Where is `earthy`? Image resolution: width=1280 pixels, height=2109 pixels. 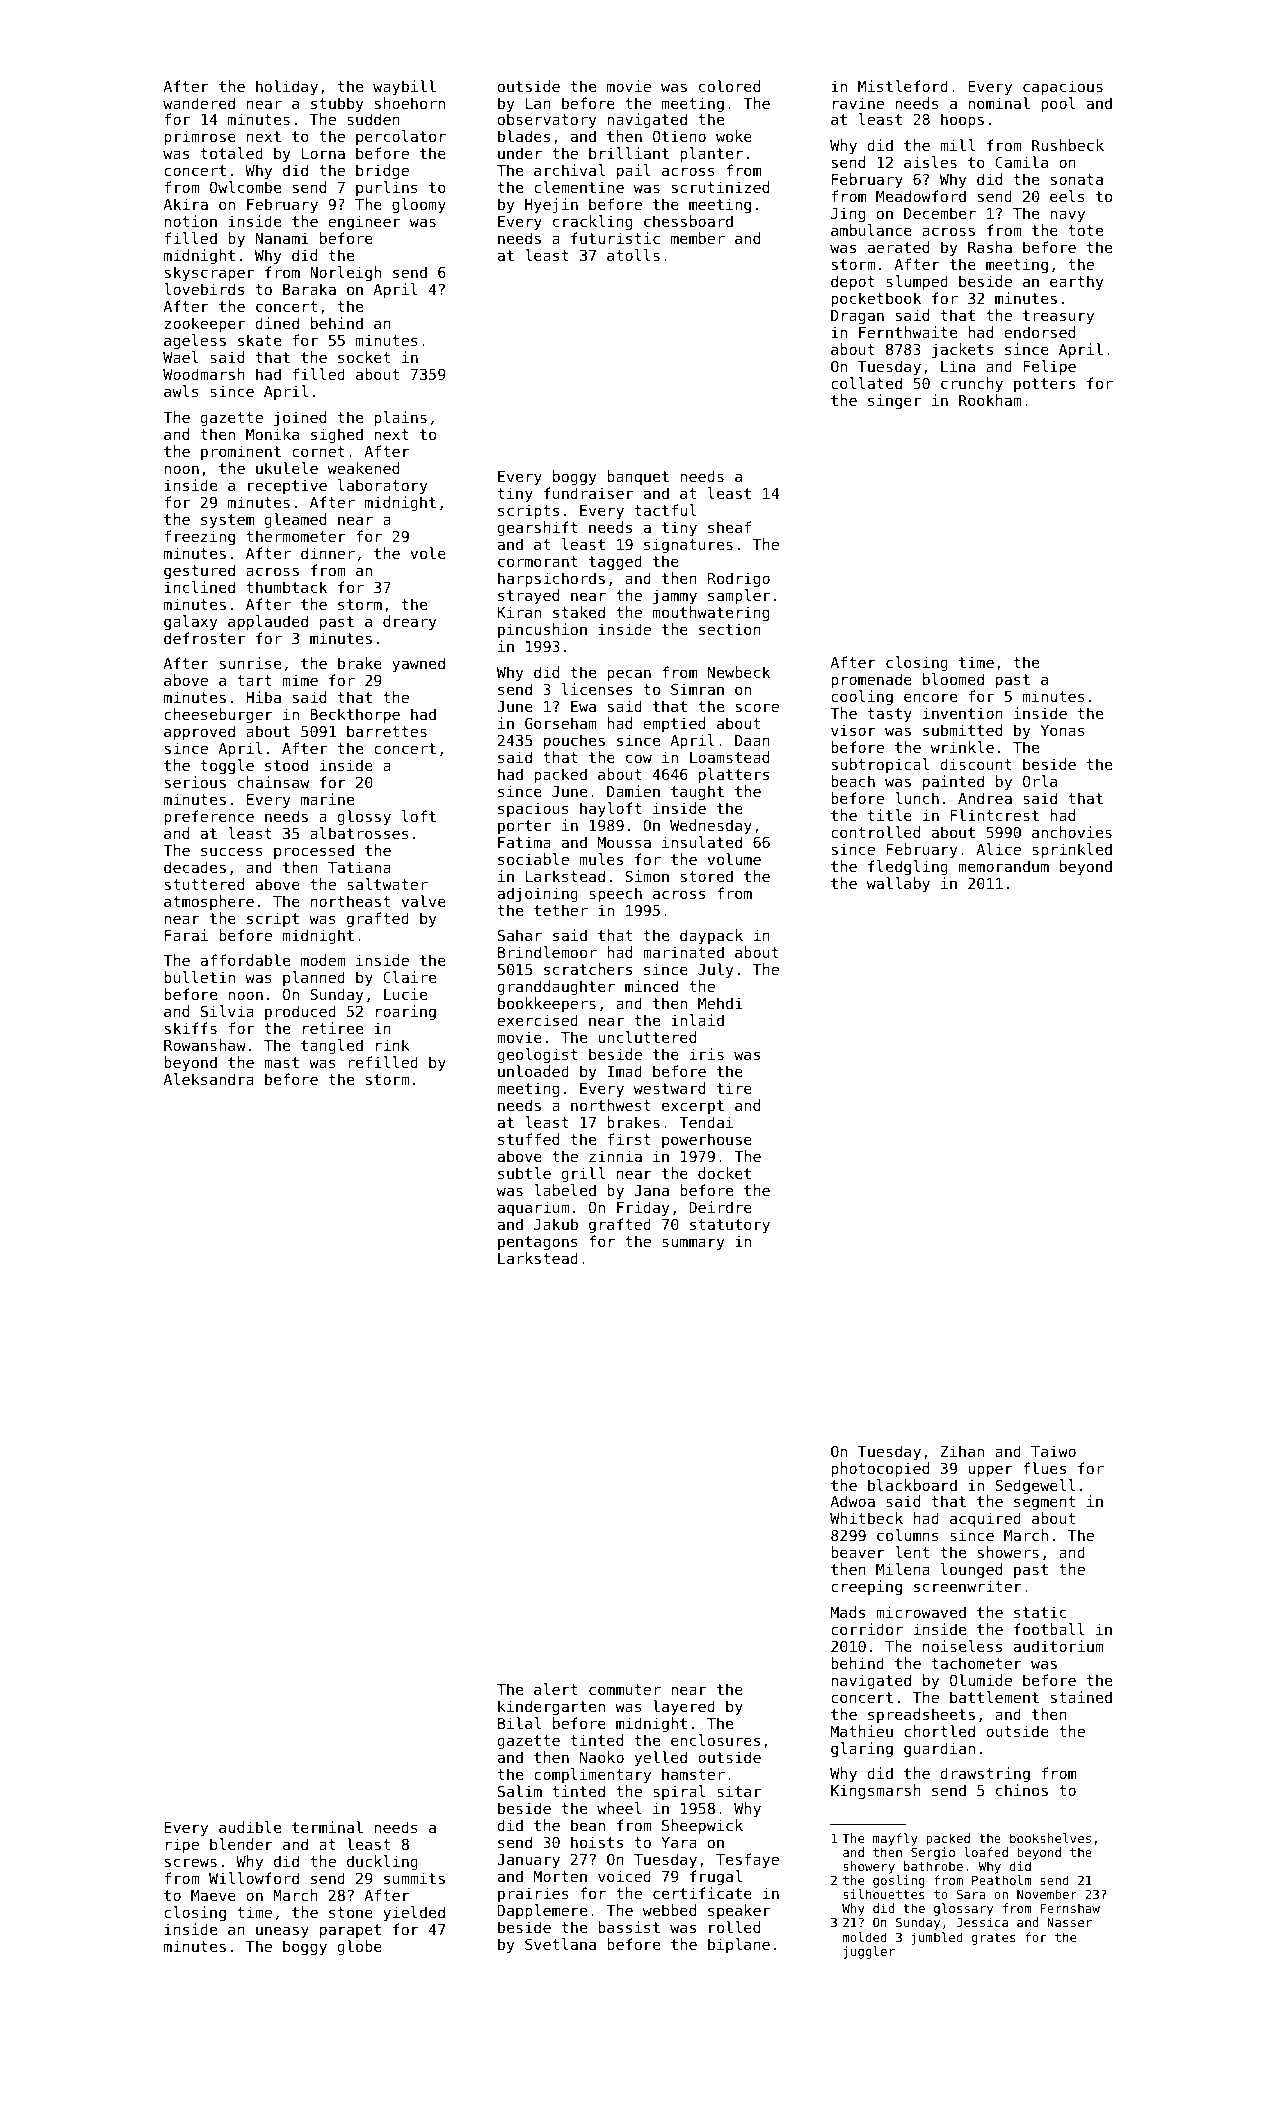 earthy is located at coordinates (1076, 282).
